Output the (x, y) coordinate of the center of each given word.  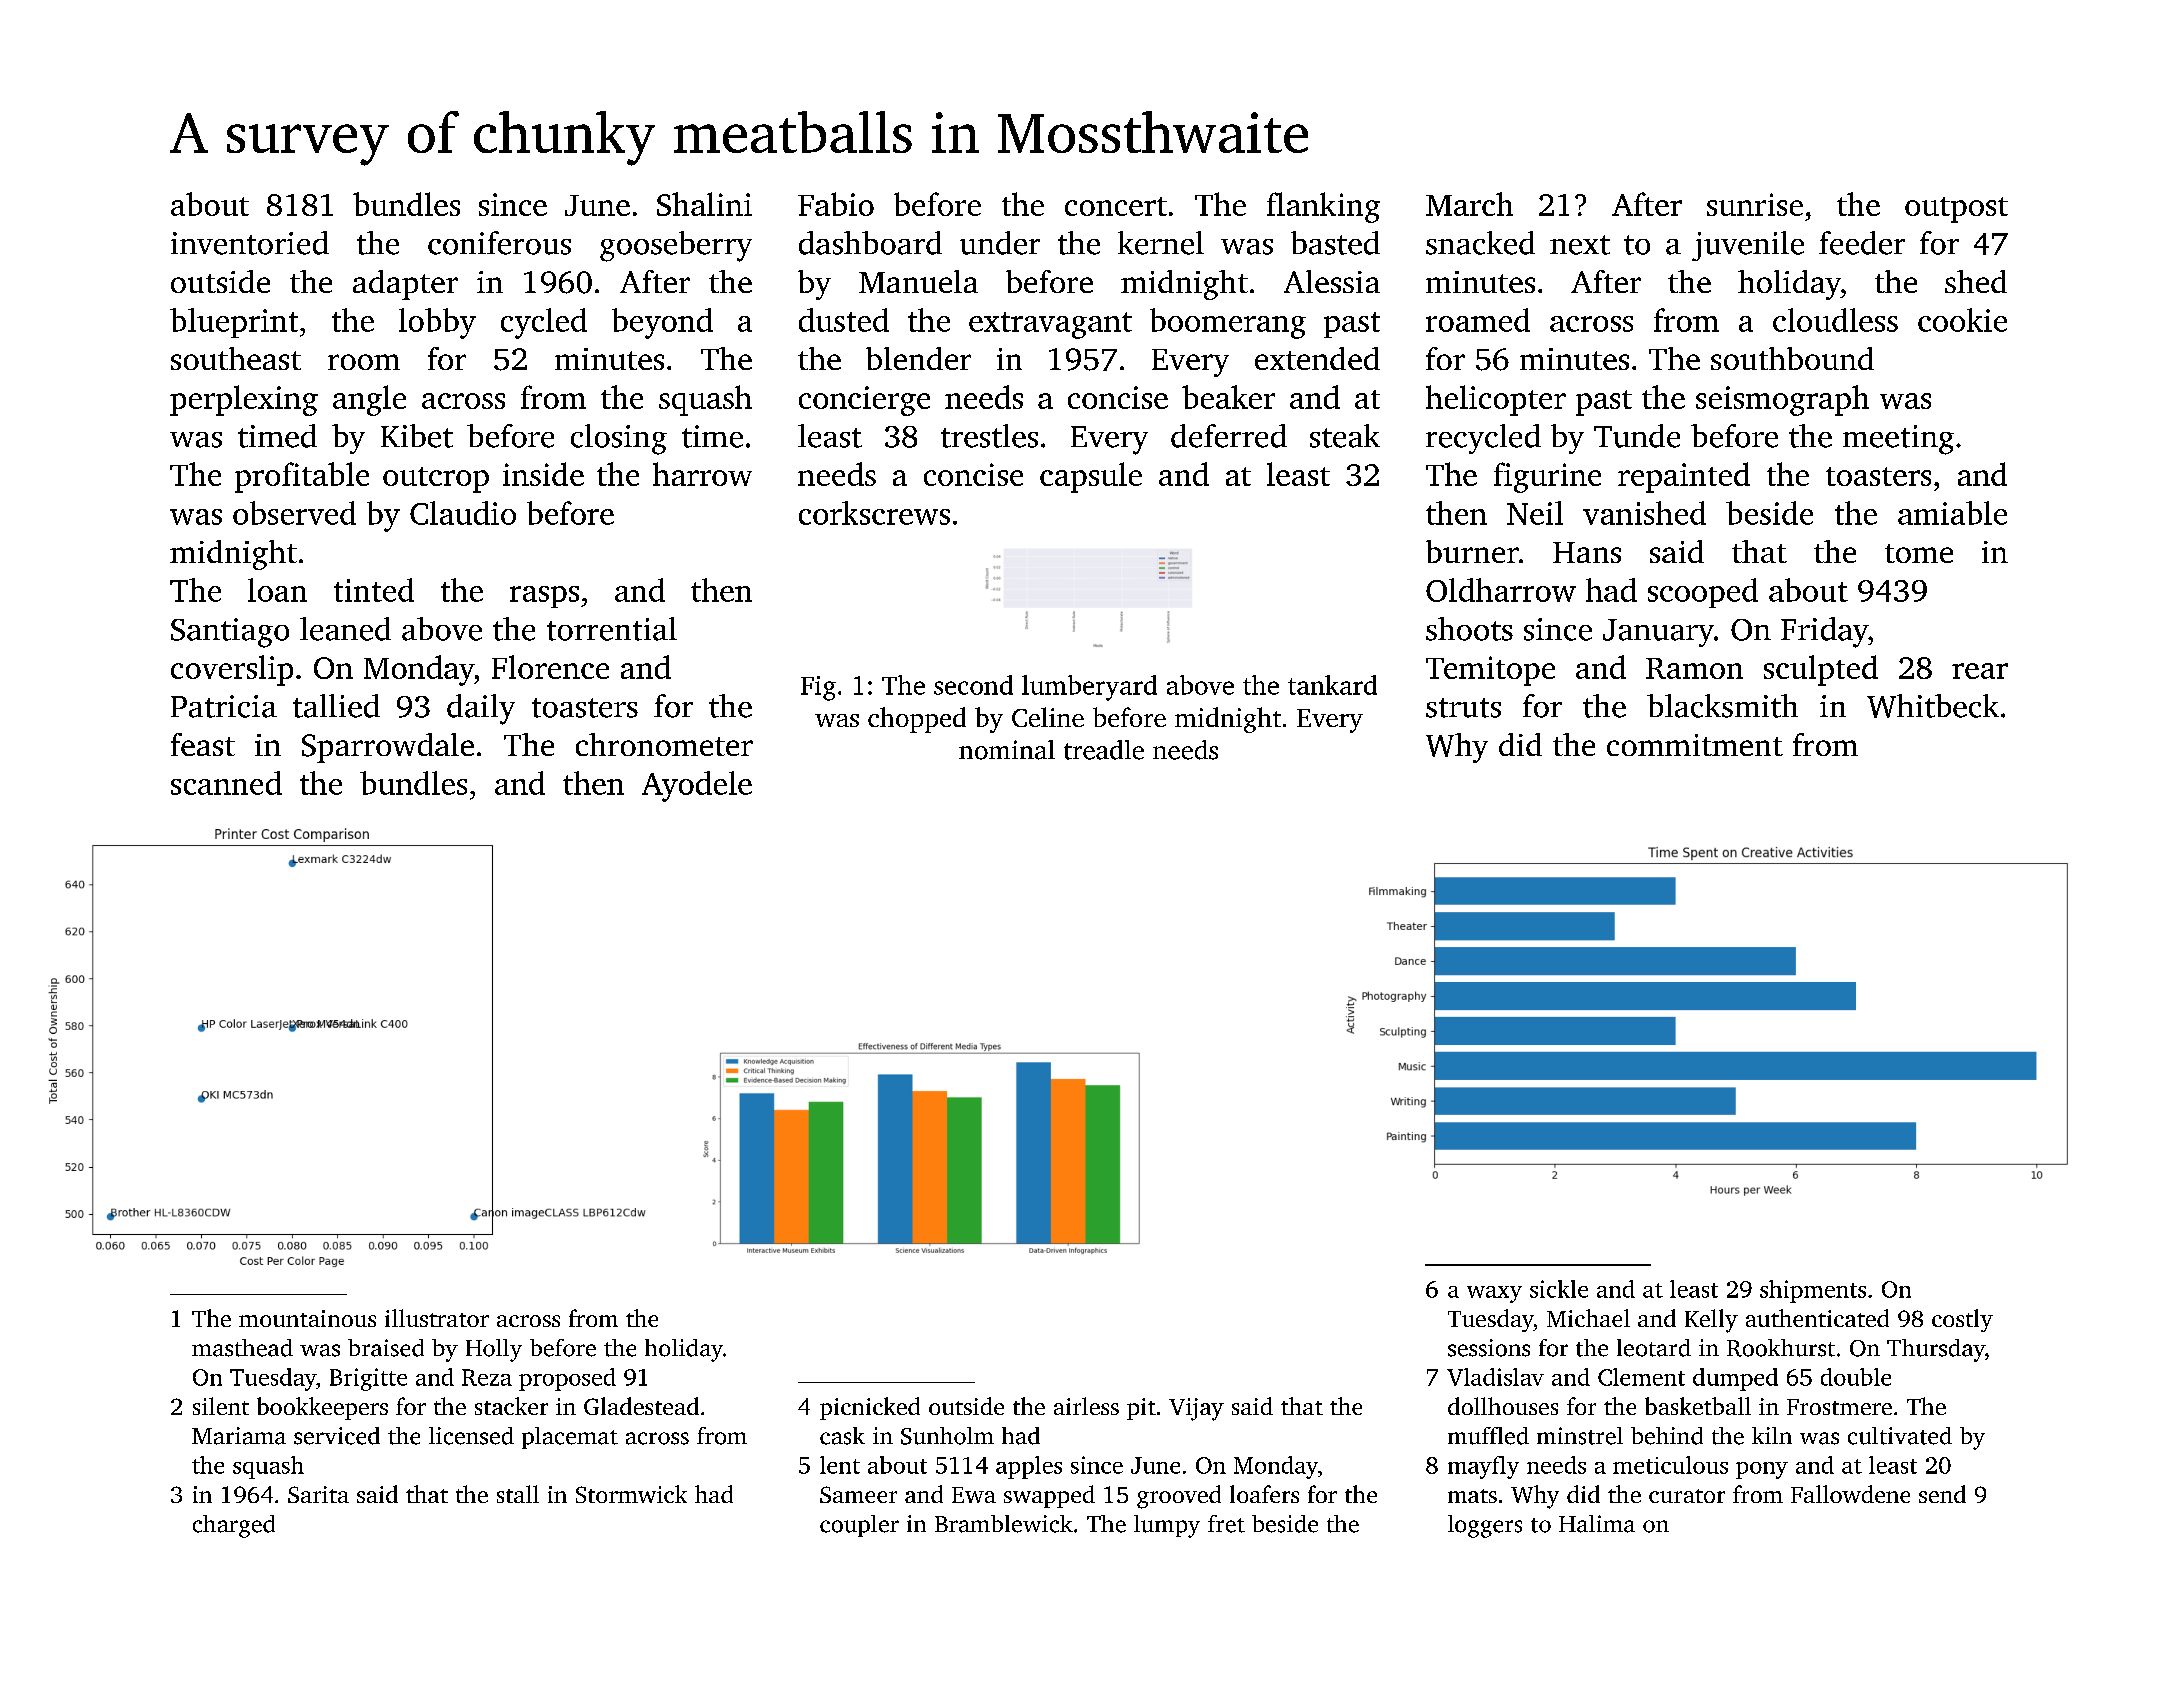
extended (1317, 358)
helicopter (1496, 400)
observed (294, 513)
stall (518, 1494)
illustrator (437, 1318)
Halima (1597, 1524)
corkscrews (874, 513)
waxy (1494, 1294)
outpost (1956, 210)
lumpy (1167, 1526)
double (1856, 1377)
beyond (662, 323)
